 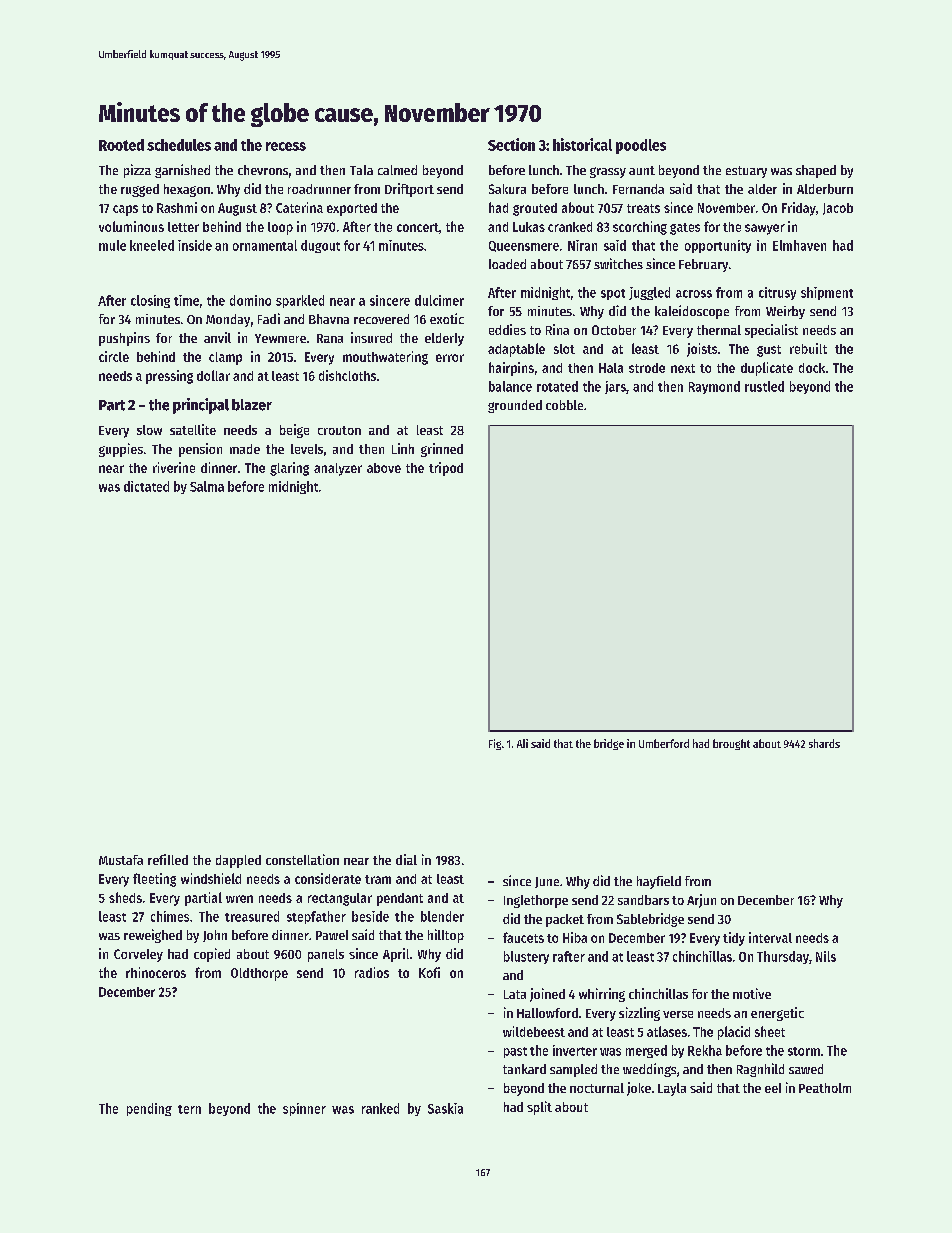 I want to click on Salma, so click(x=207, y=486).
